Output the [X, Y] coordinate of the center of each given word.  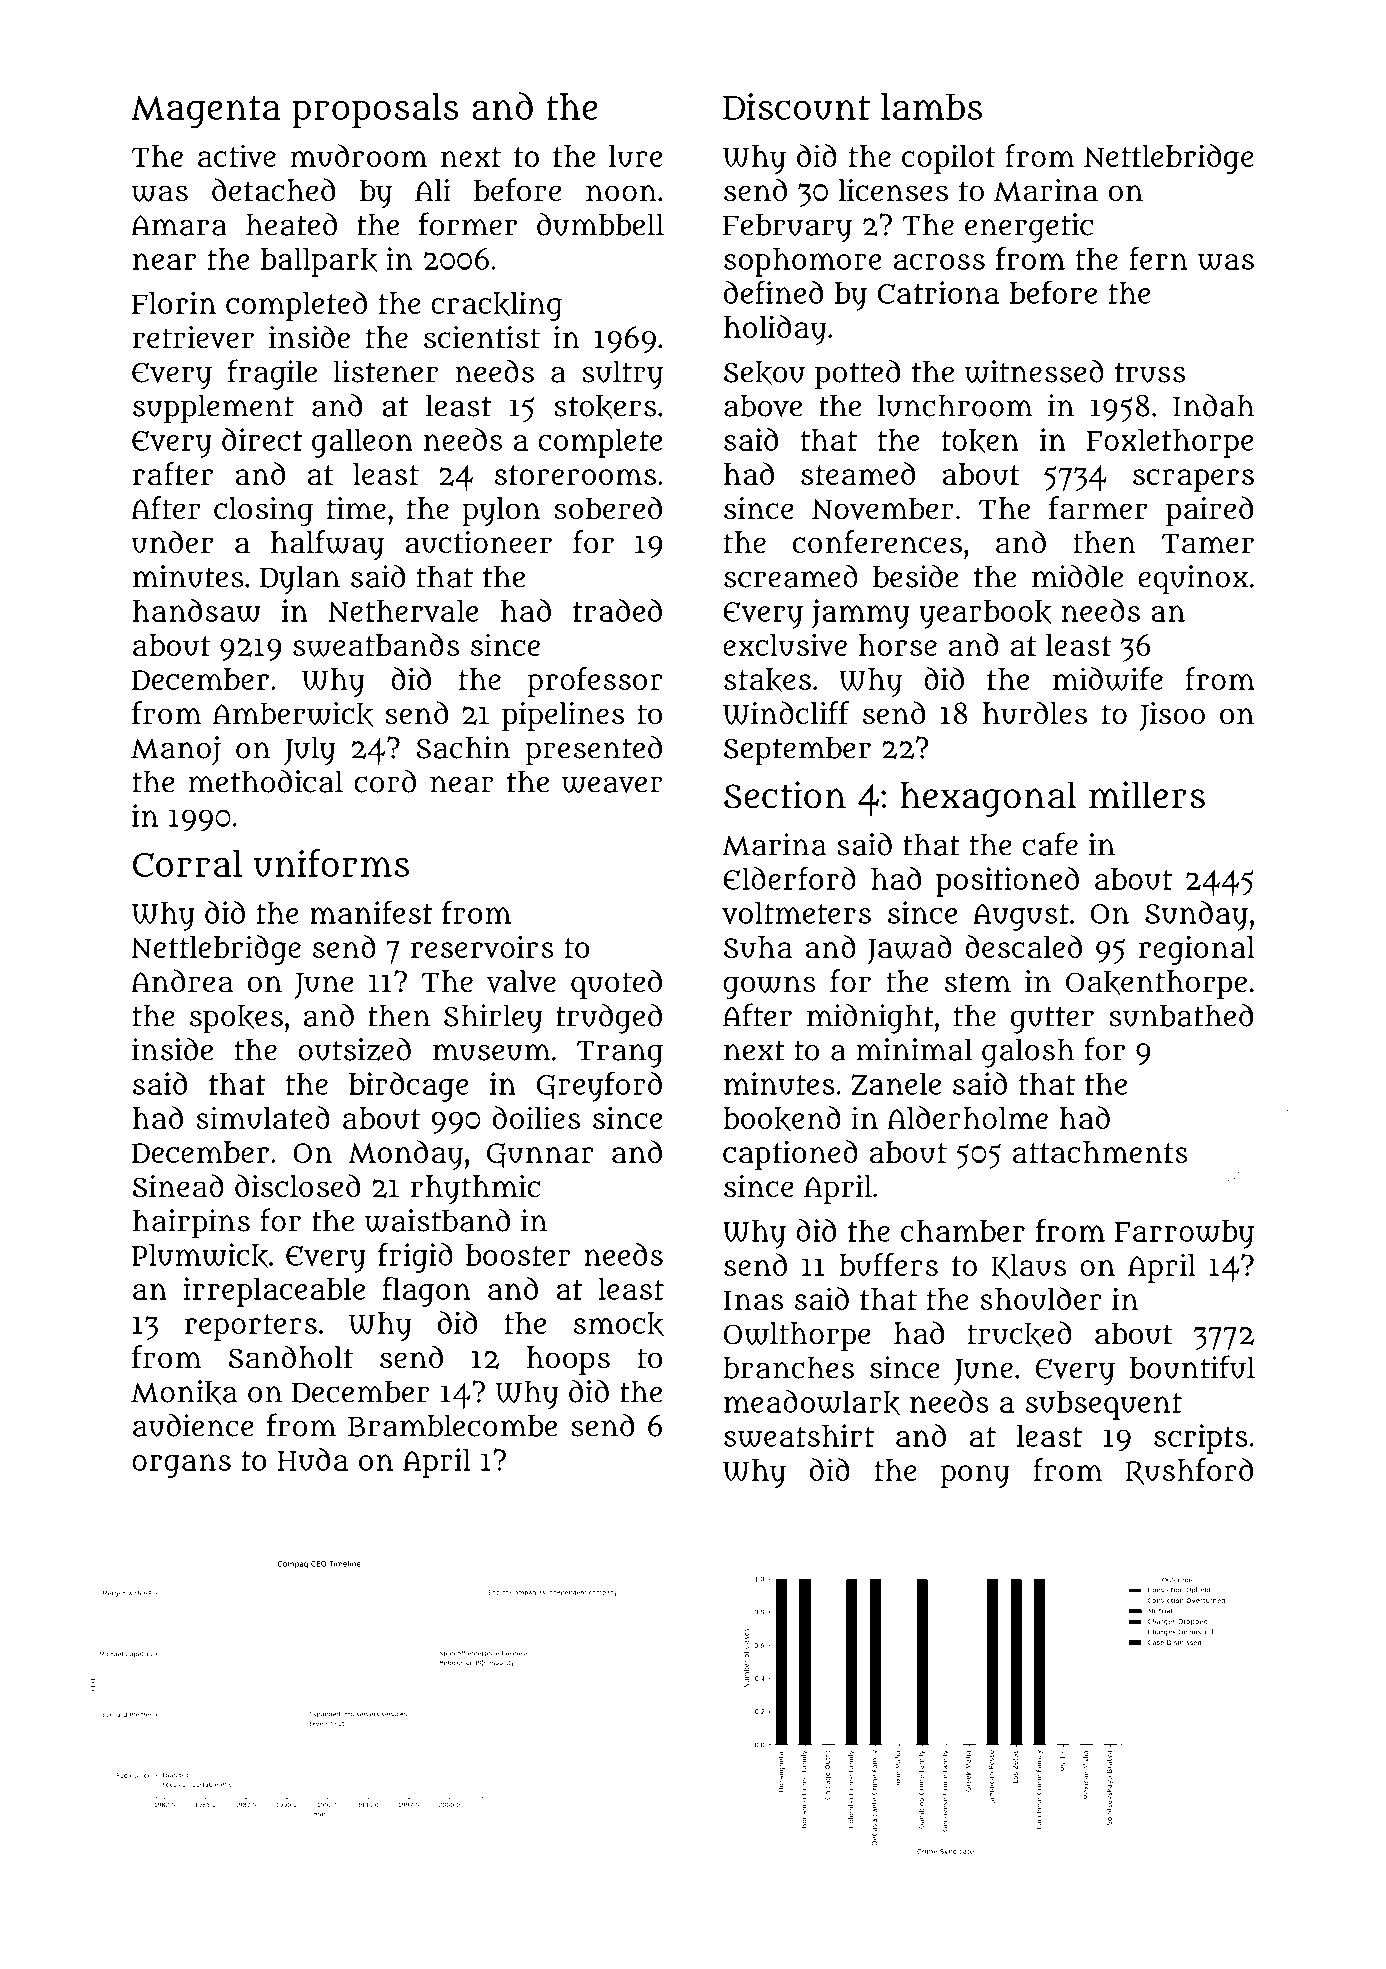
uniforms [331, 863]
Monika [184, 1392]
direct [262, 439]
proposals [375, 110]
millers [1147, 795]
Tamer [1208, 544]
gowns [769, 988]
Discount [796, 106]
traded [617, 610]
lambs [931, 106]
